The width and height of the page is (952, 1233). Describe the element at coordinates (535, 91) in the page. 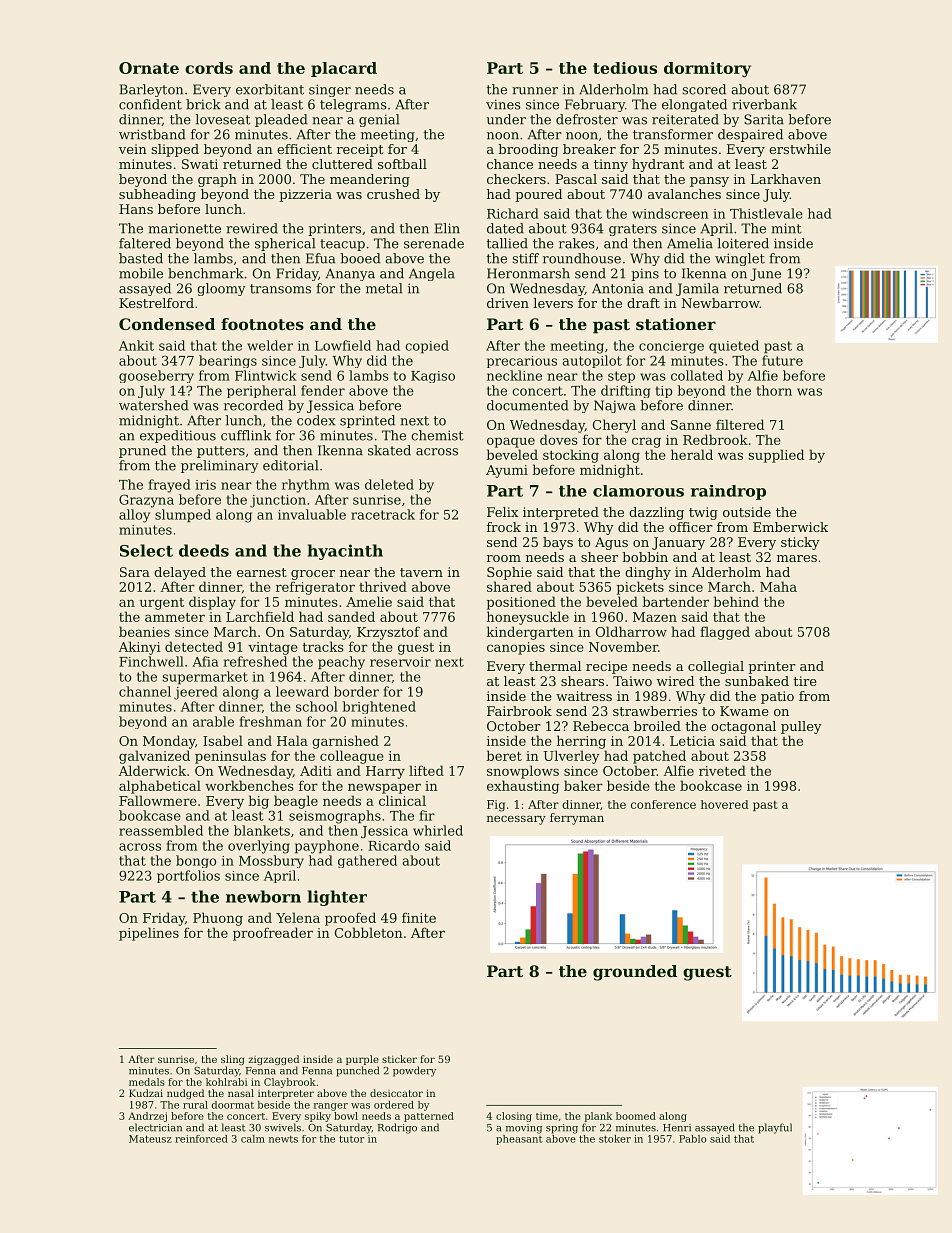

I see `runner` at that location.
